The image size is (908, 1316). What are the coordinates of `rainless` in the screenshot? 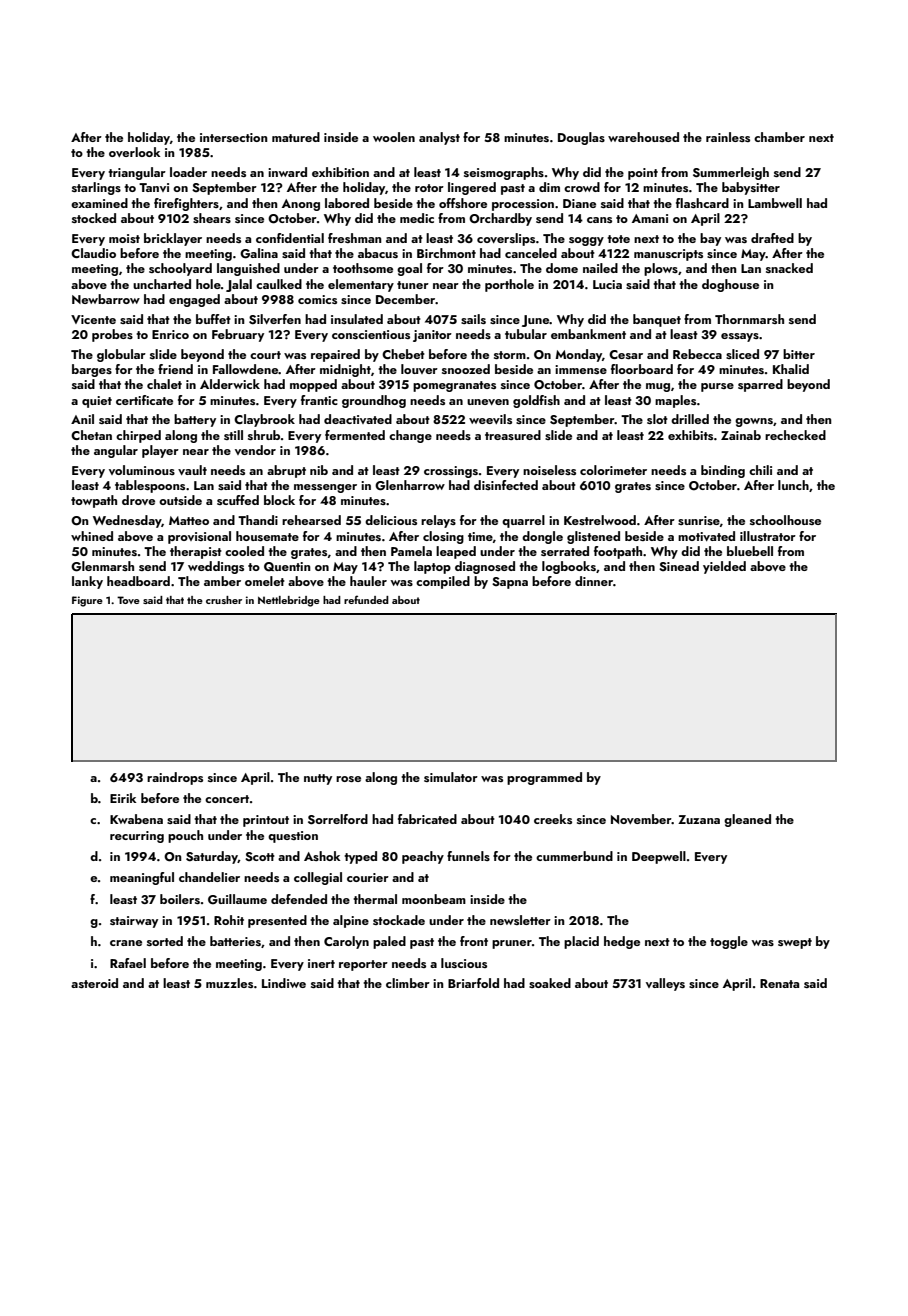 It's located at (728, 137).
